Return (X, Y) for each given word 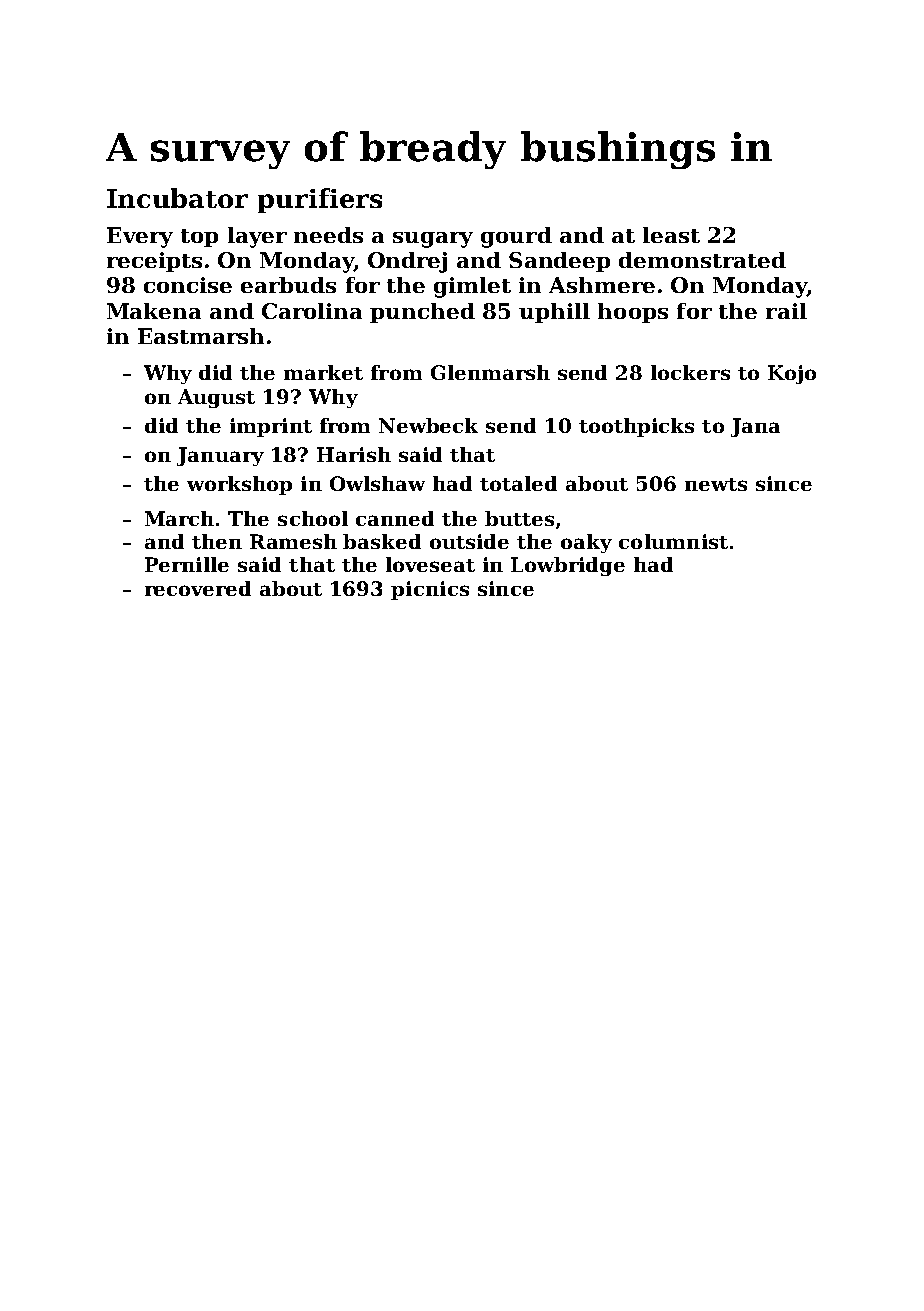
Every (140, 237)
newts (716, 484)
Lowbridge (568, 566)
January (220, 456)
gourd (516, 237)
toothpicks (636, 427)
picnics (430, 590)
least (671, 235)
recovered (198, 588)
